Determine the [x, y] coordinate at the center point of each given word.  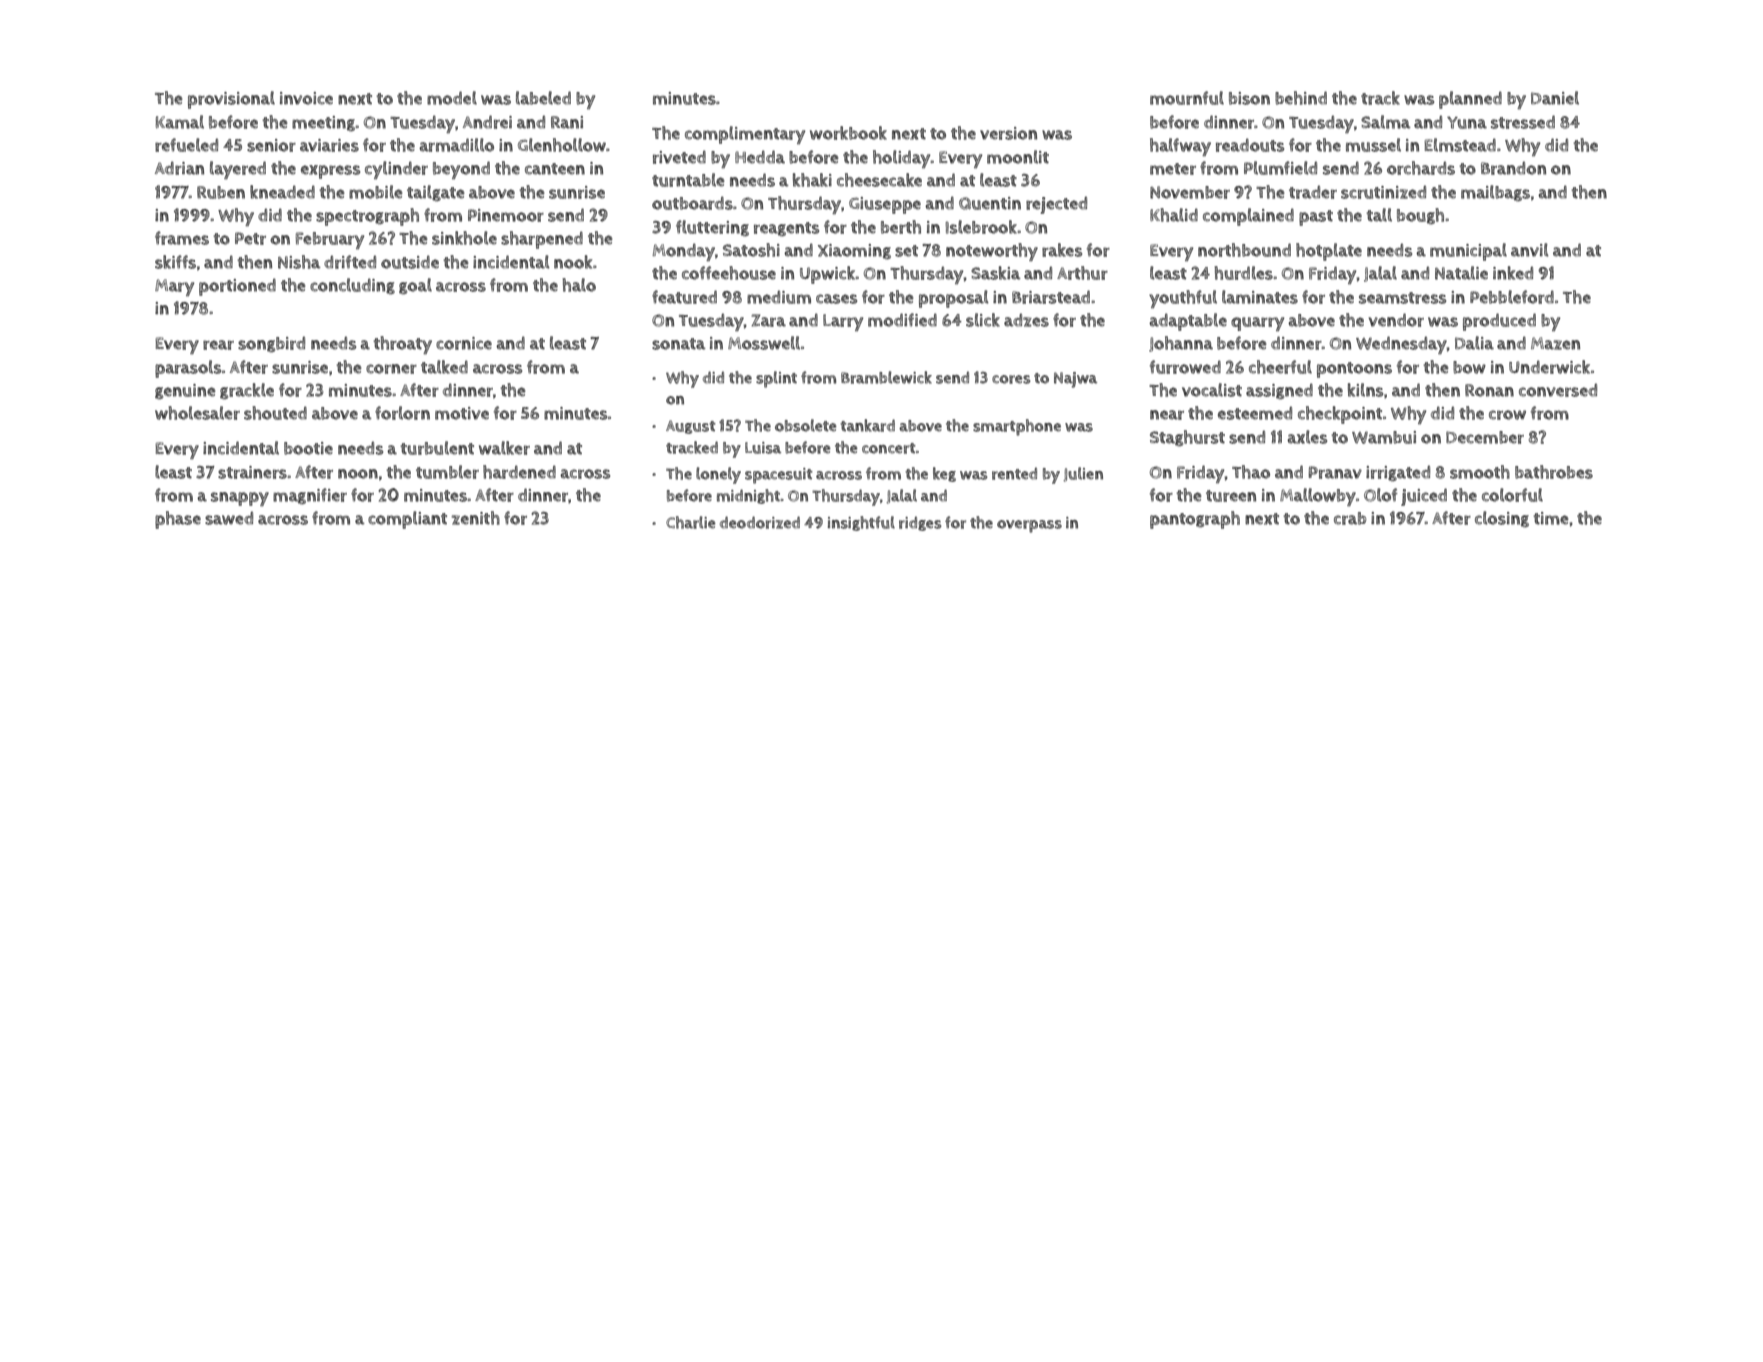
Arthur [1082, 273]
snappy [240, 499]
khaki [812, 180]
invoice [306, 98]
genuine [185, 392]
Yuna [1467, 122]
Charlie [691, 522]
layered [238, 170]
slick [983, 320]
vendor [1396, 320]
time [1551, 518]
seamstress [1402, 298]
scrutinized [1383, 192]
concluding [352, 286]
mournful [1187, 98]
